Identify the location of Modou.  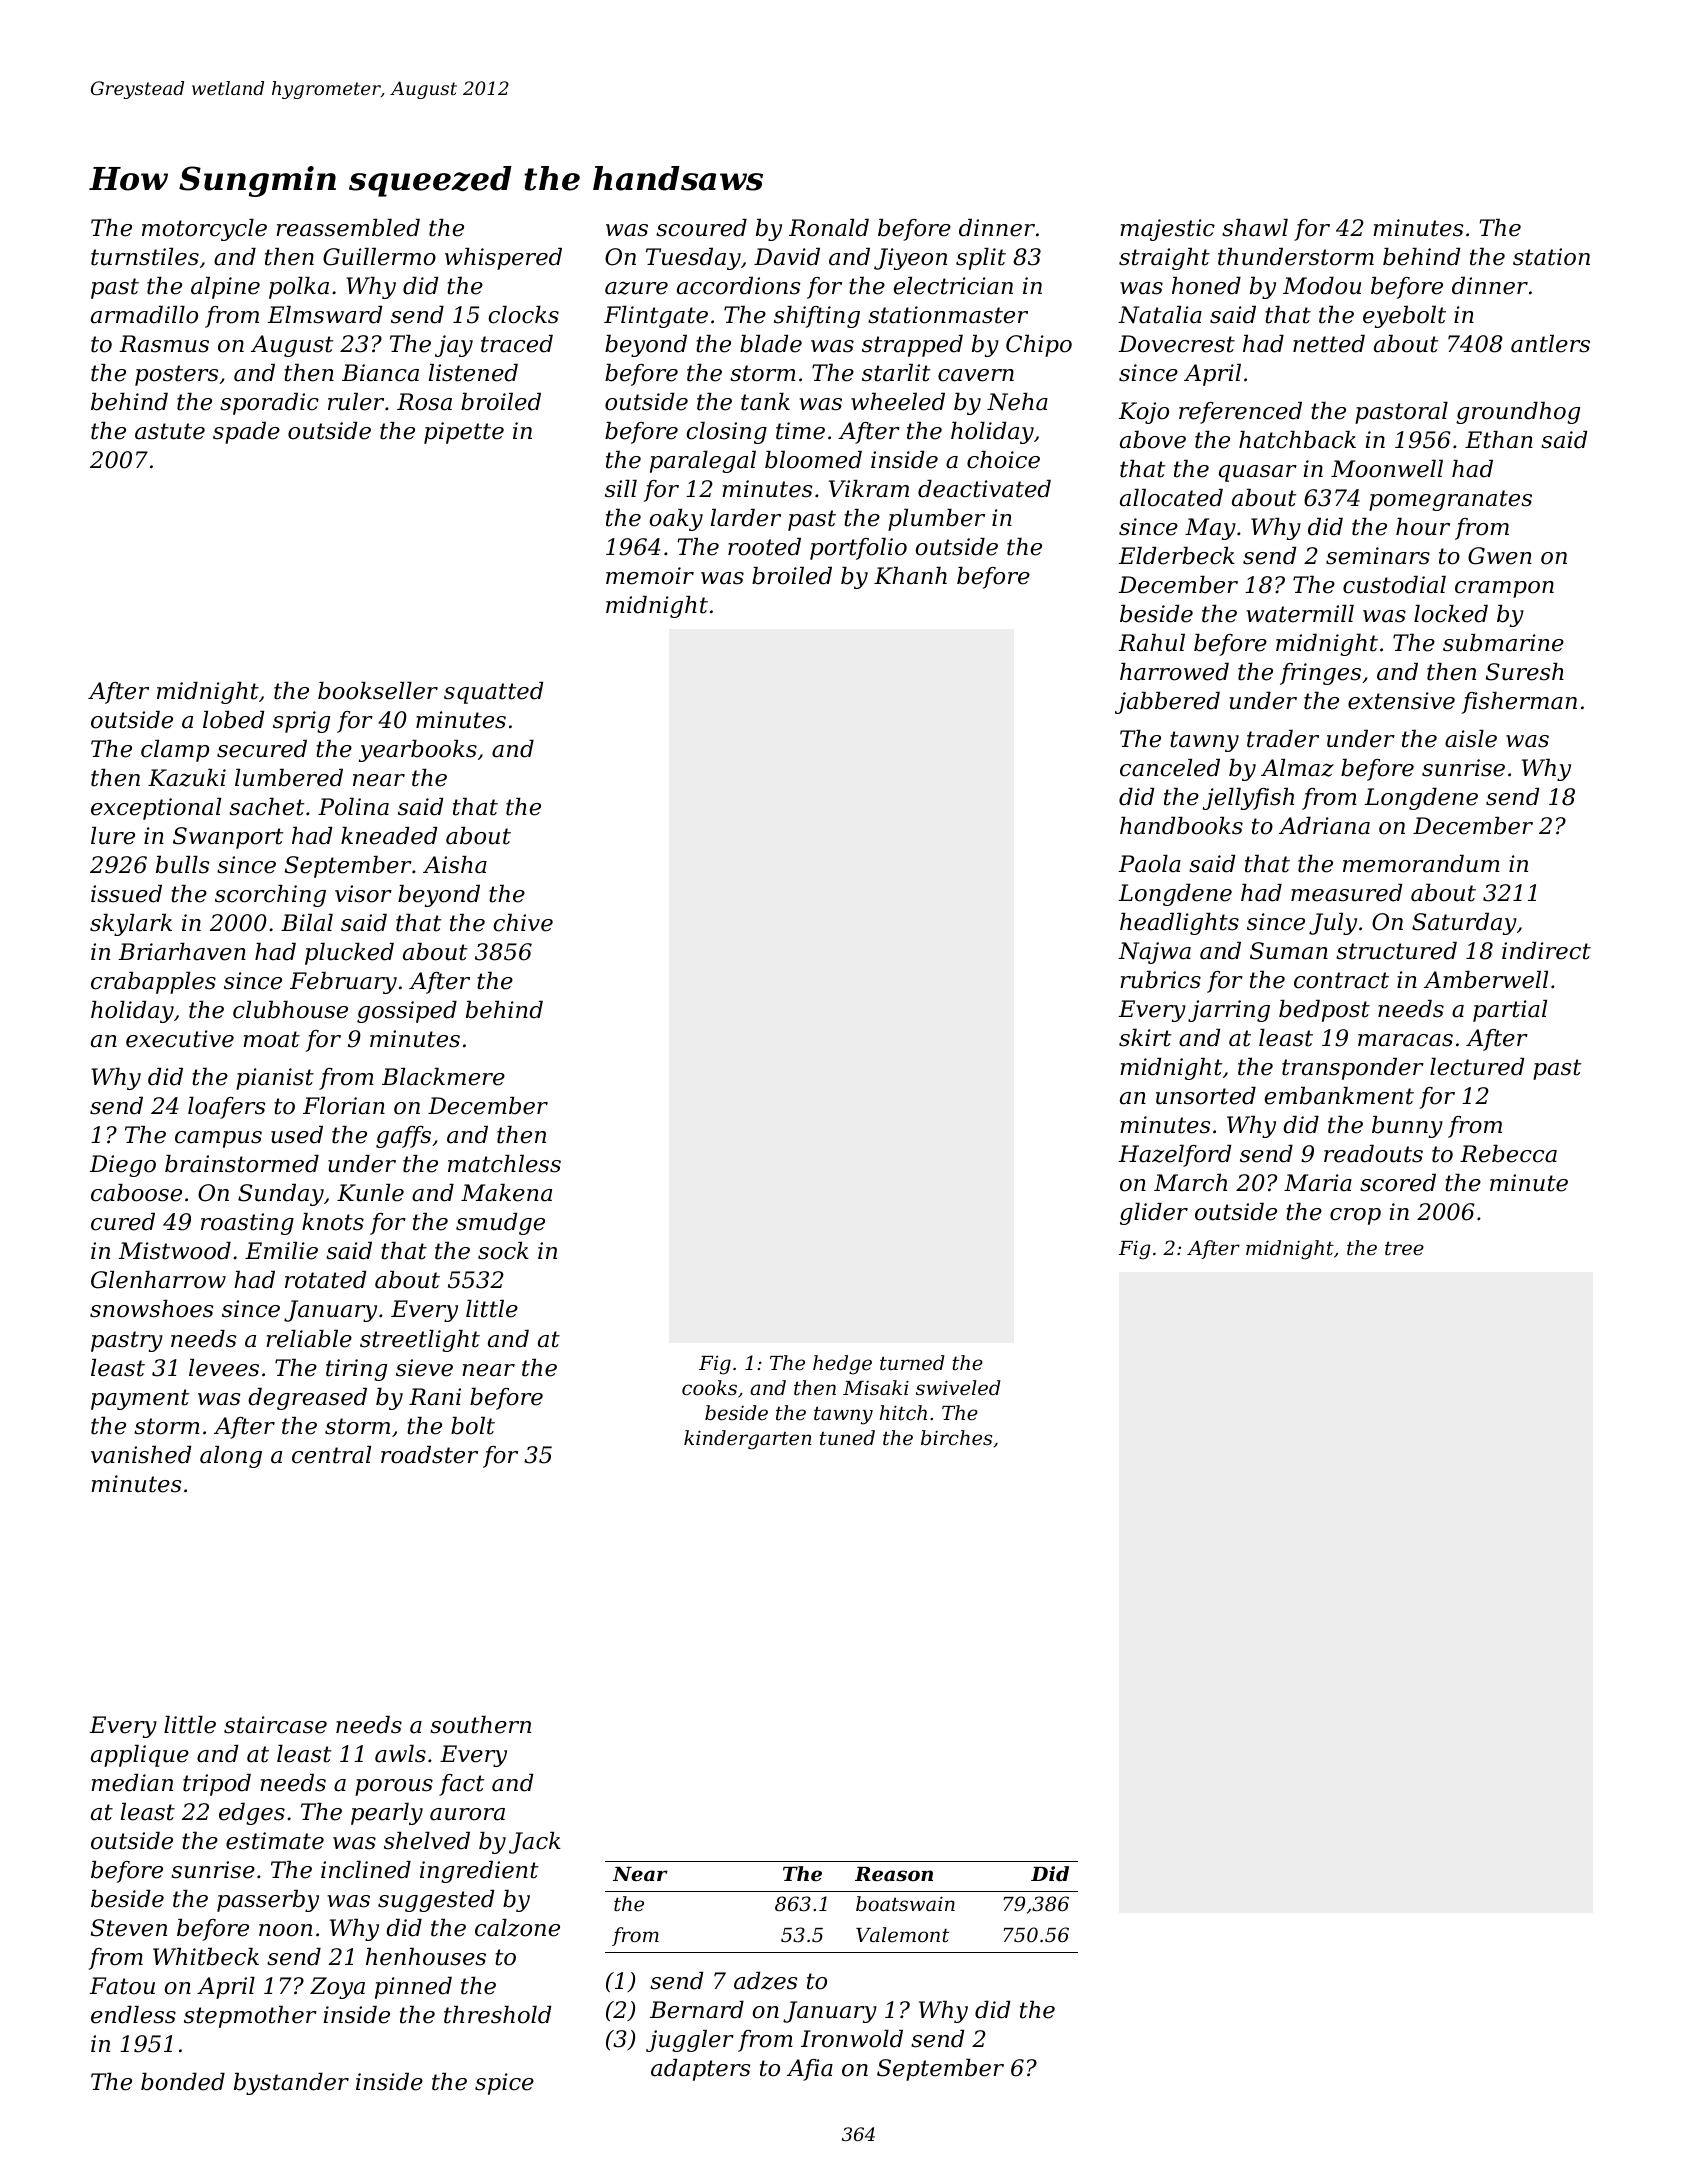
(1322, 286).
